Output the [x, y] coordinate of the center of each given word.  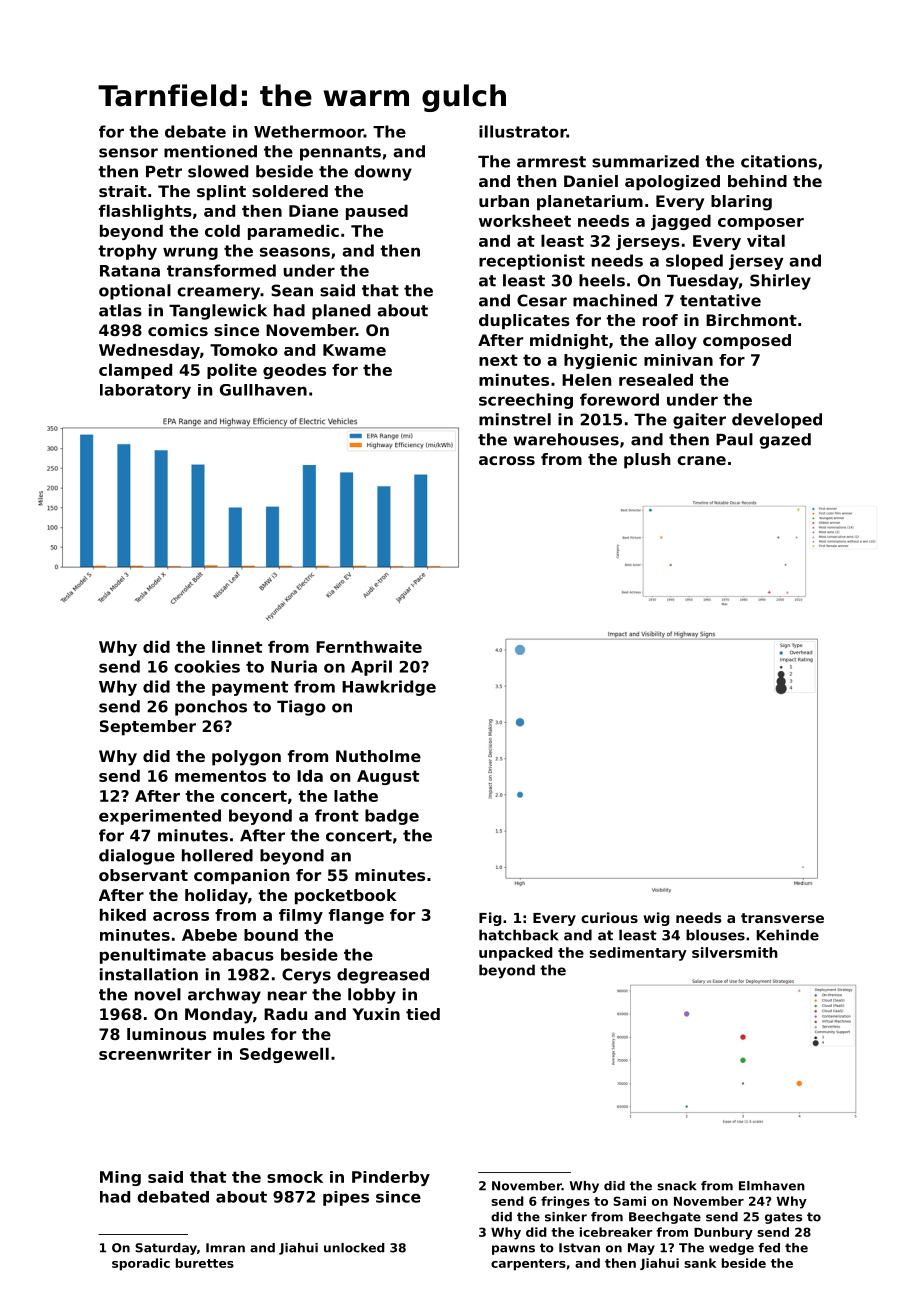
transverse [782, 918]
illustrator [523, 131]
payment [250, 688]
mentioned [210, 151]
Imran [225, 1248]
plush [647, 461]
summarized [645, 161]
